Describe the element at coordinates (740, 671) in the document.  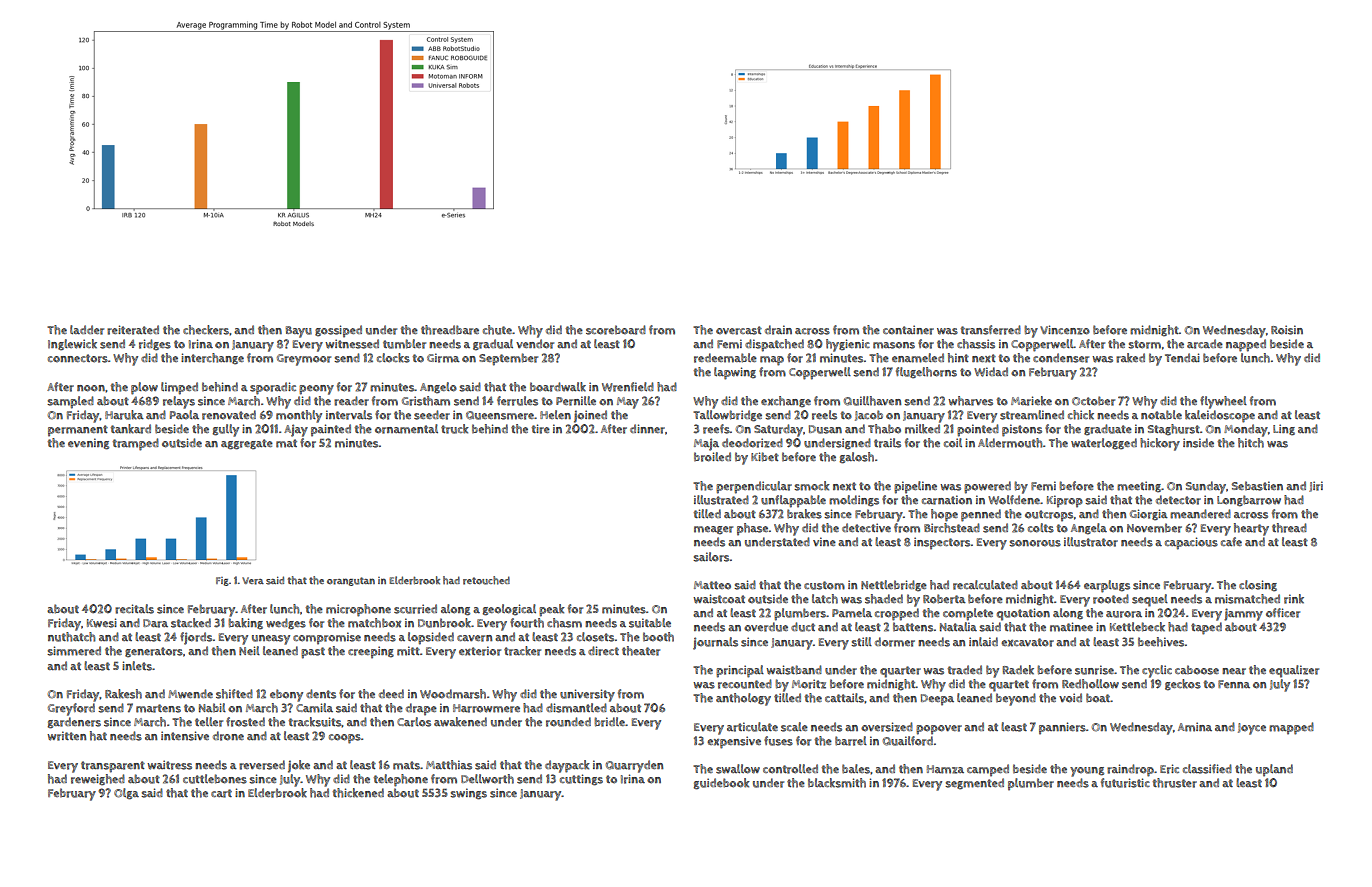
I see `principal` at that location.
